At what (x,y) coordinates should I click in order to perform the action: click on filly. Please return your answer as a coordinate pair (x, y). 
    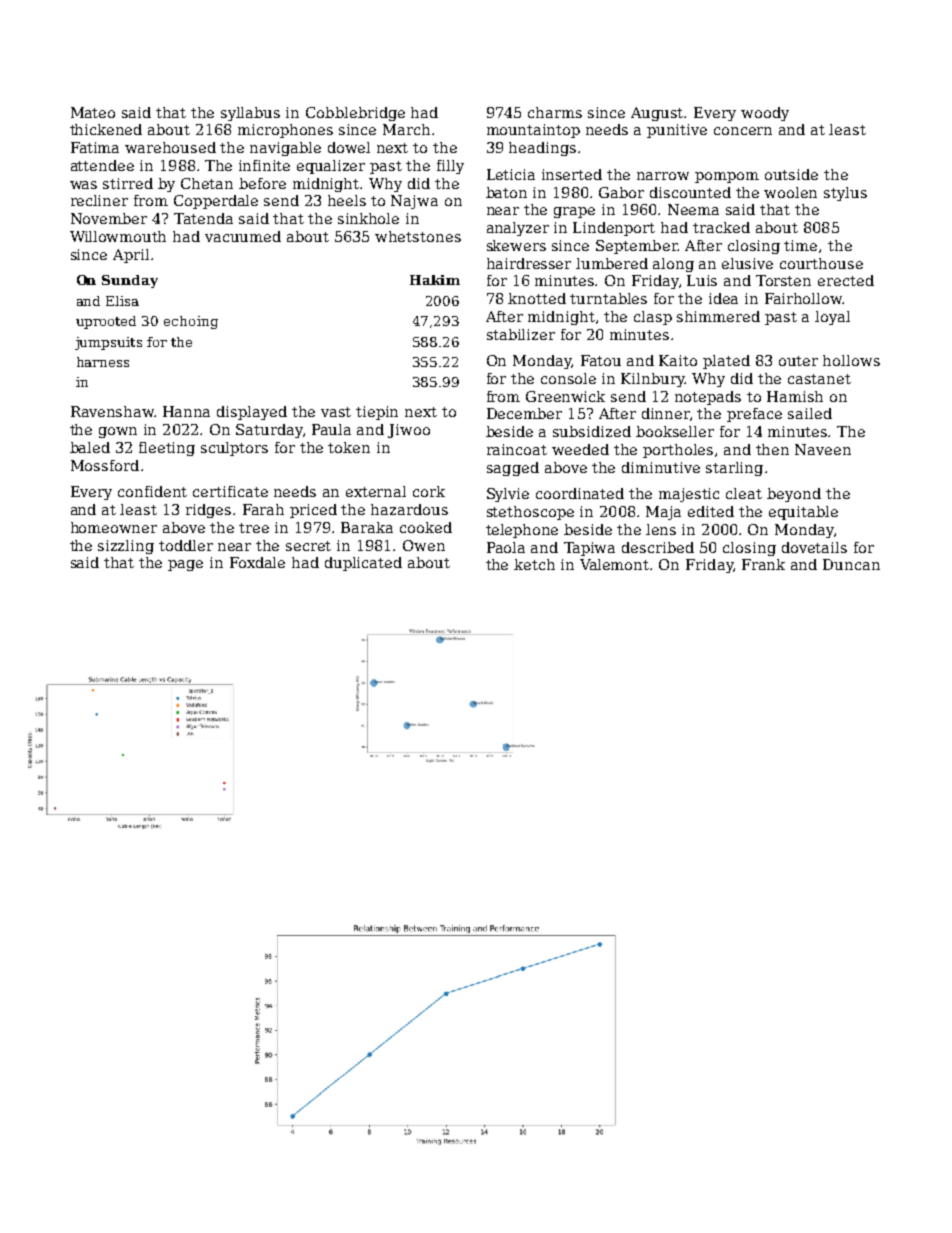
    Looking at the image, I should click on (450, 167).
